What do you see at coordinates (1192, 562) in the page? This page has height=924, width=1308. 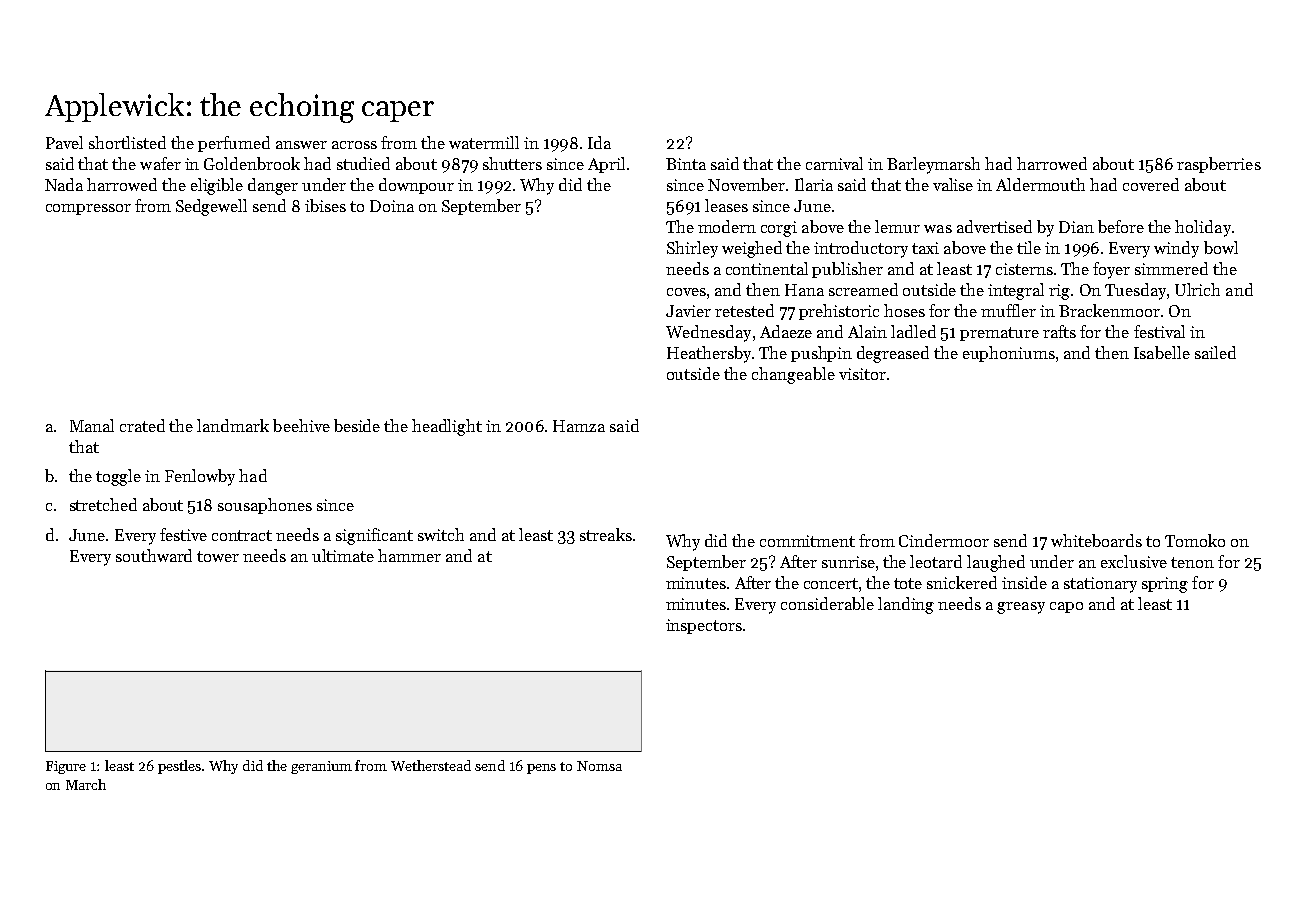 I see `tenon` at bounding box center [1192, 562].
